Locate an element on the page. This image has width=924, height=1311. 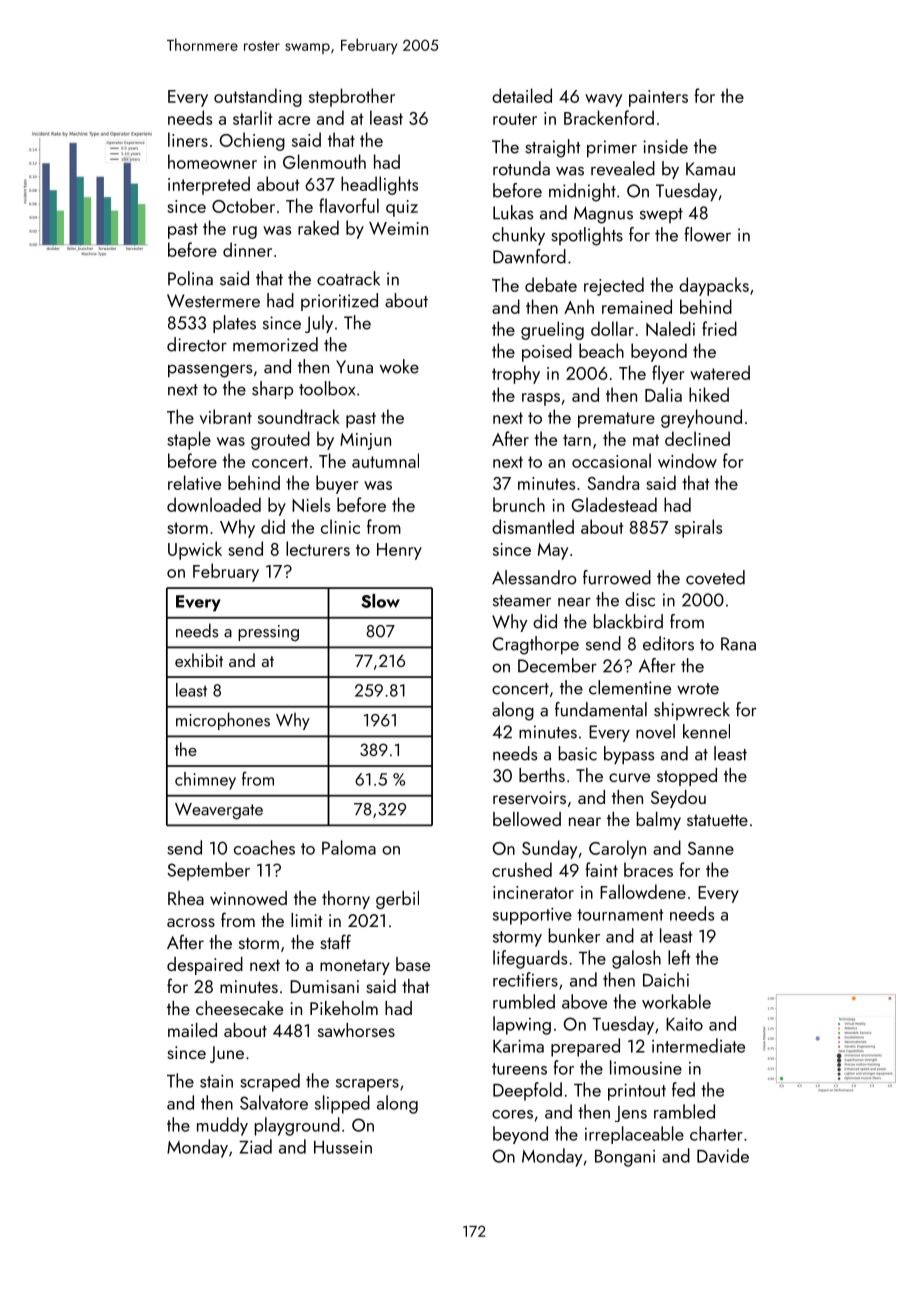
intermediate is located at coordinates (698, 1045).
